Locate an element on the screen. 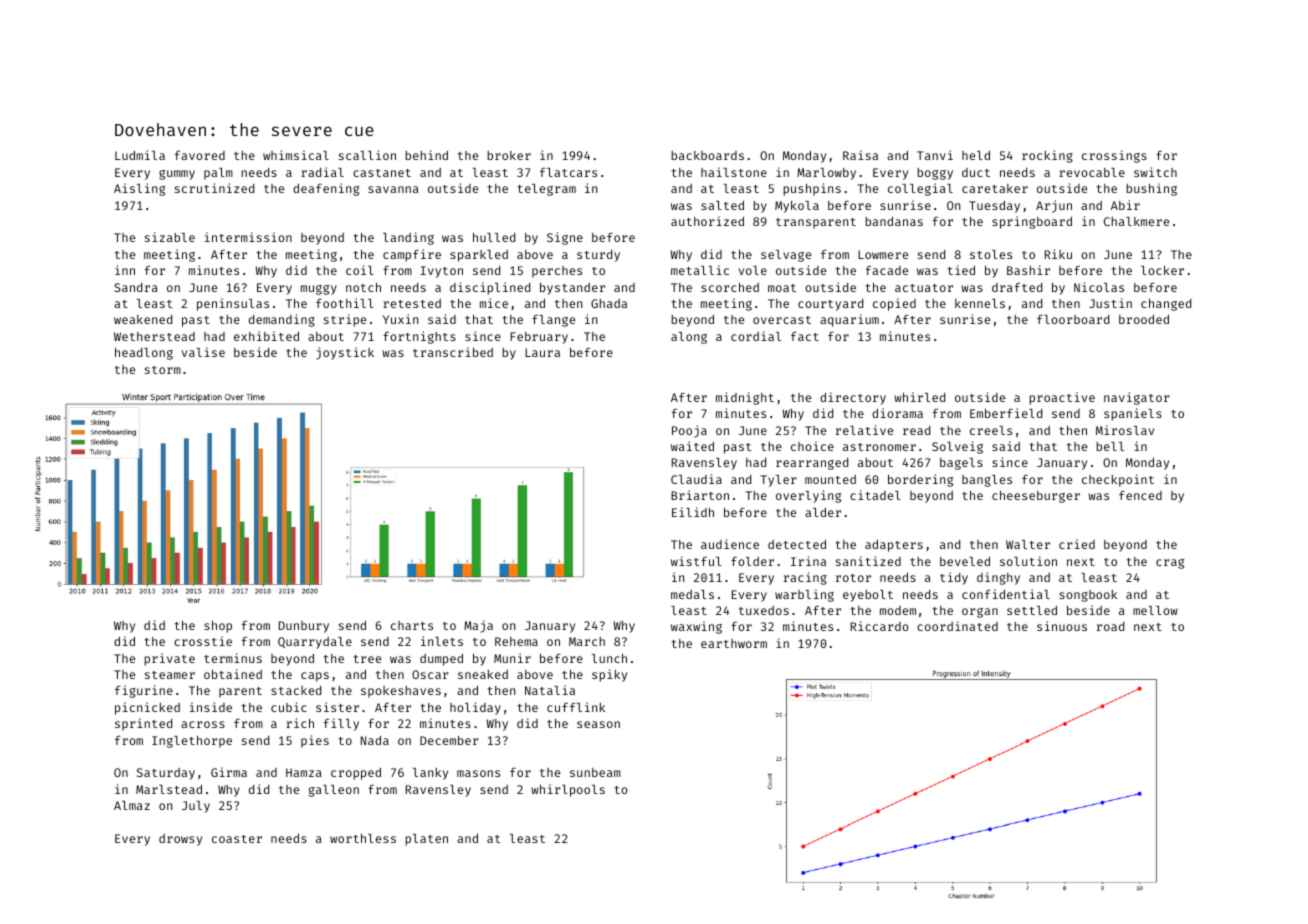 Image resolution: width=1308 pixels, height=924 pixels. Abir is located at coordinates (1125, 205).
